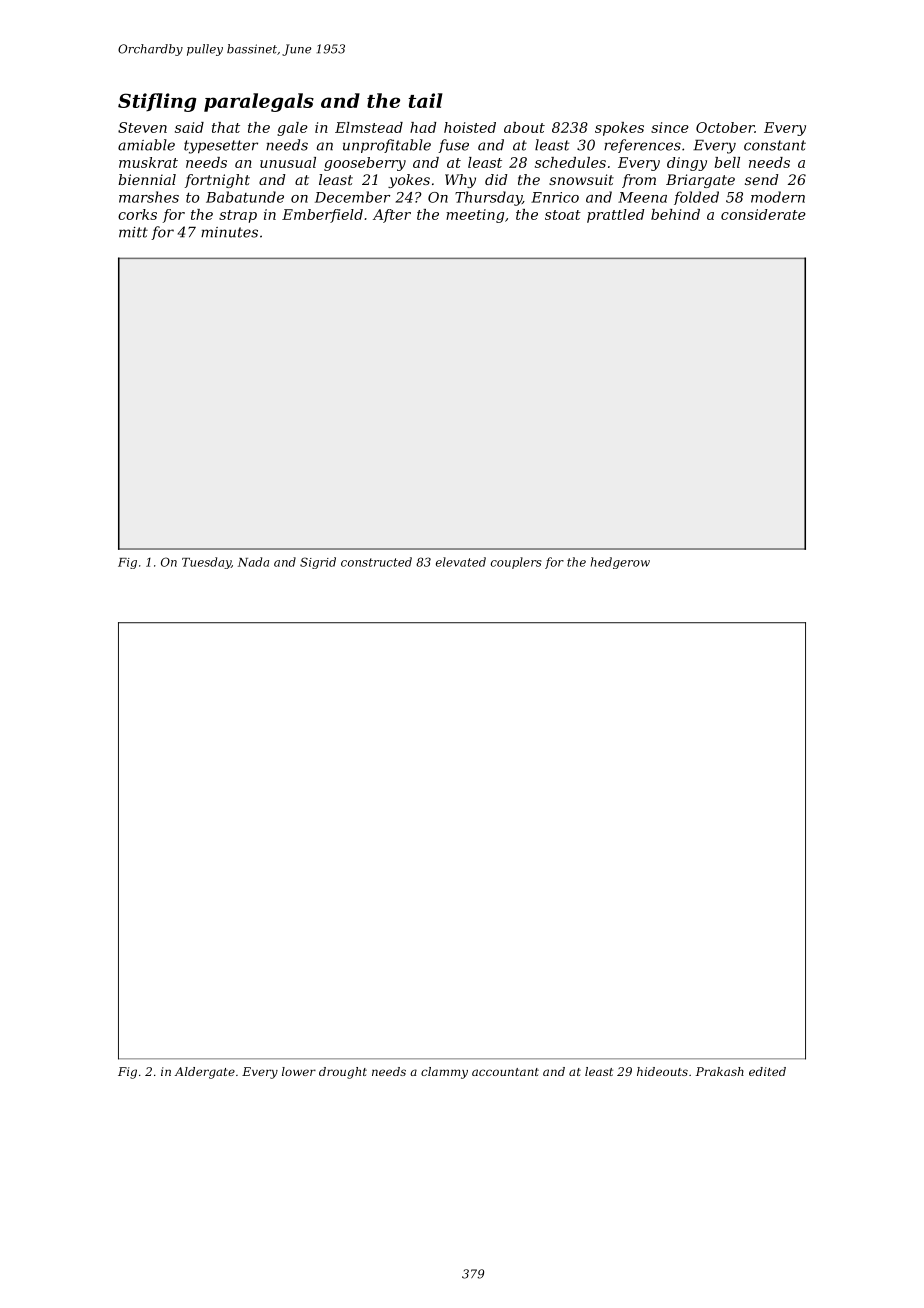 This document has height=1308, width=924. I want to click on Aldergate, so click(205, 1073).
